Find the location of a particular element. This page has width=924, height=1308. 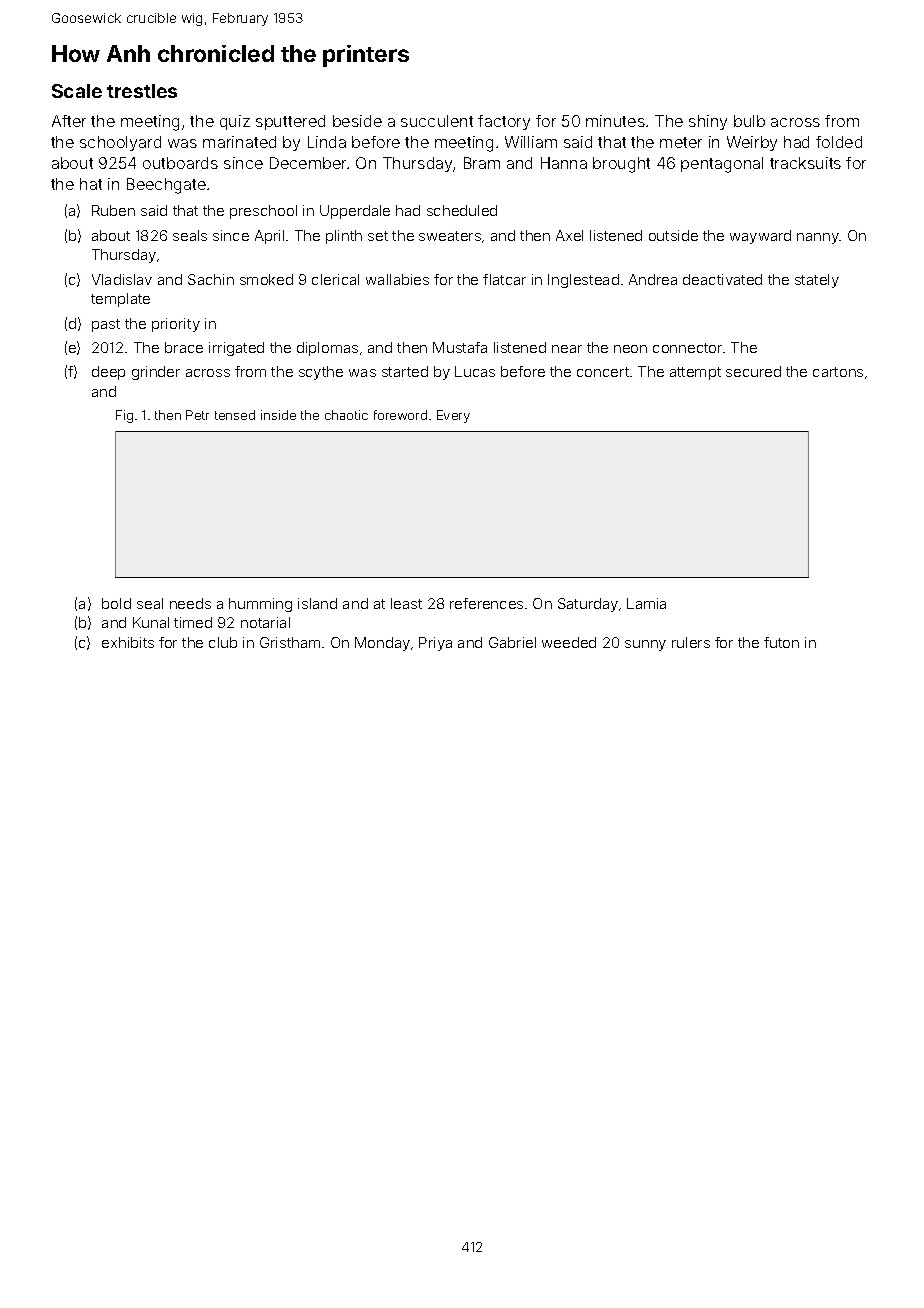

cartons is located at coordinates (838, 372).
